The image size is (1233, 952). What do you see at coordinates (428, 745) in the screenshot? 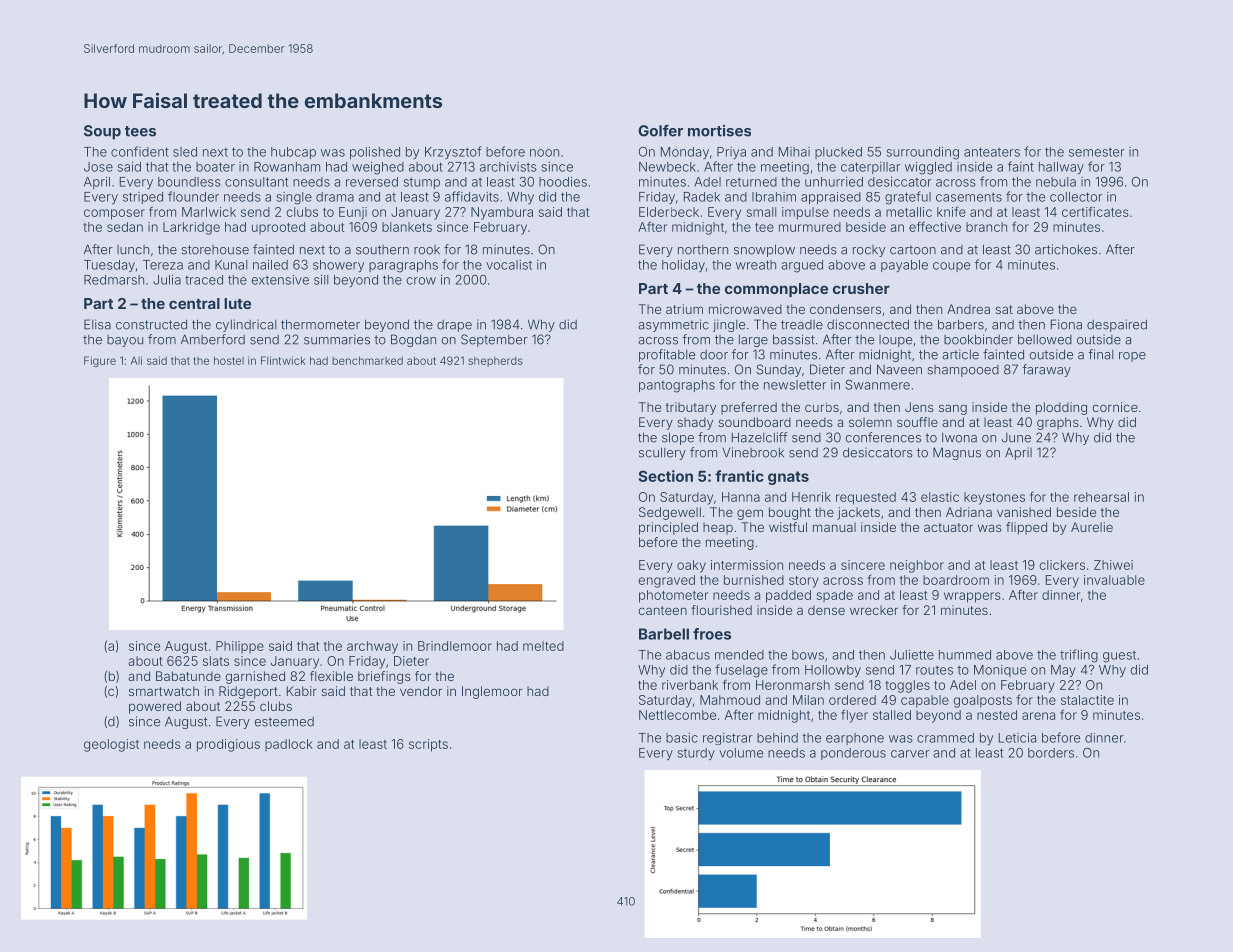
I see `scripts` at bounding box center [428, 745].
